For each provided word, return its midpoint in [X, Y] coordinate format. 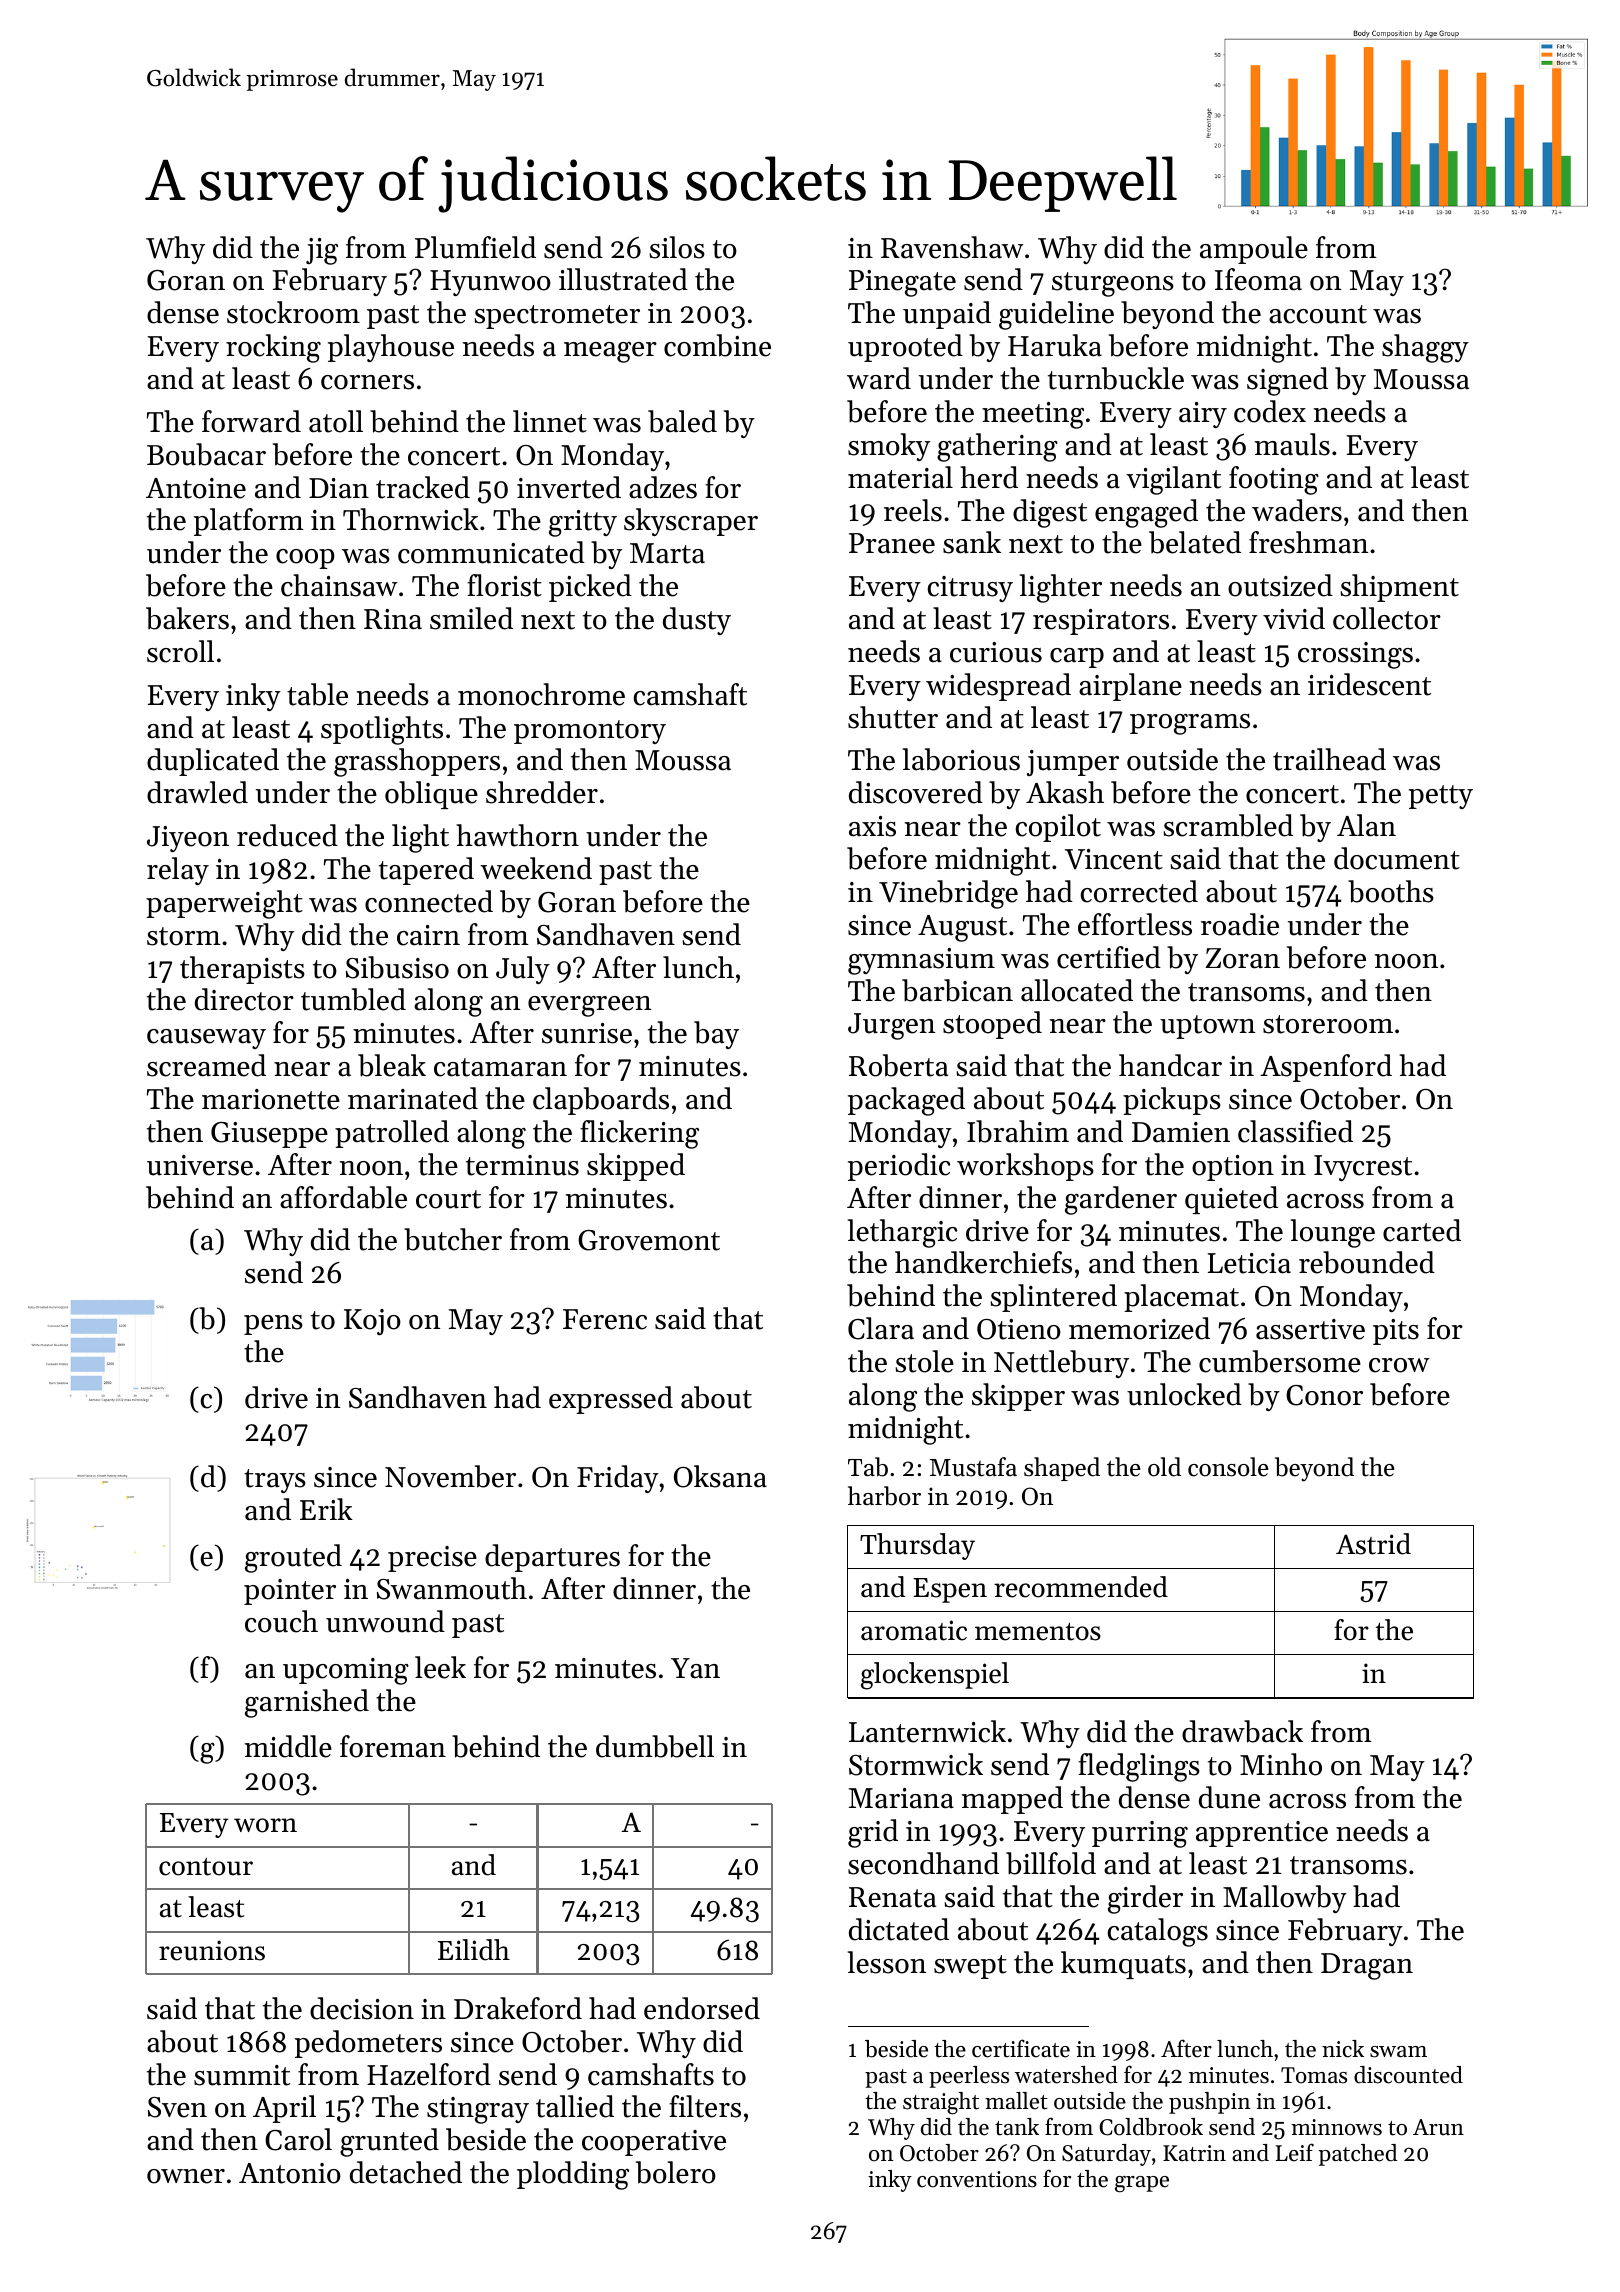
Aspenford [1326, 1068]
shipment [1399, 588]
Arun [1438, 2127]
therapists [242, 970]
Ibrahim [1018, 1131]
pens [273, 1325]
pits [1396, 1332]
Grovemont [649, 1240]
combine [717, 345]
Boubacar [206, 454]
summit [242, 2075]
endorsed [702, 2008]
